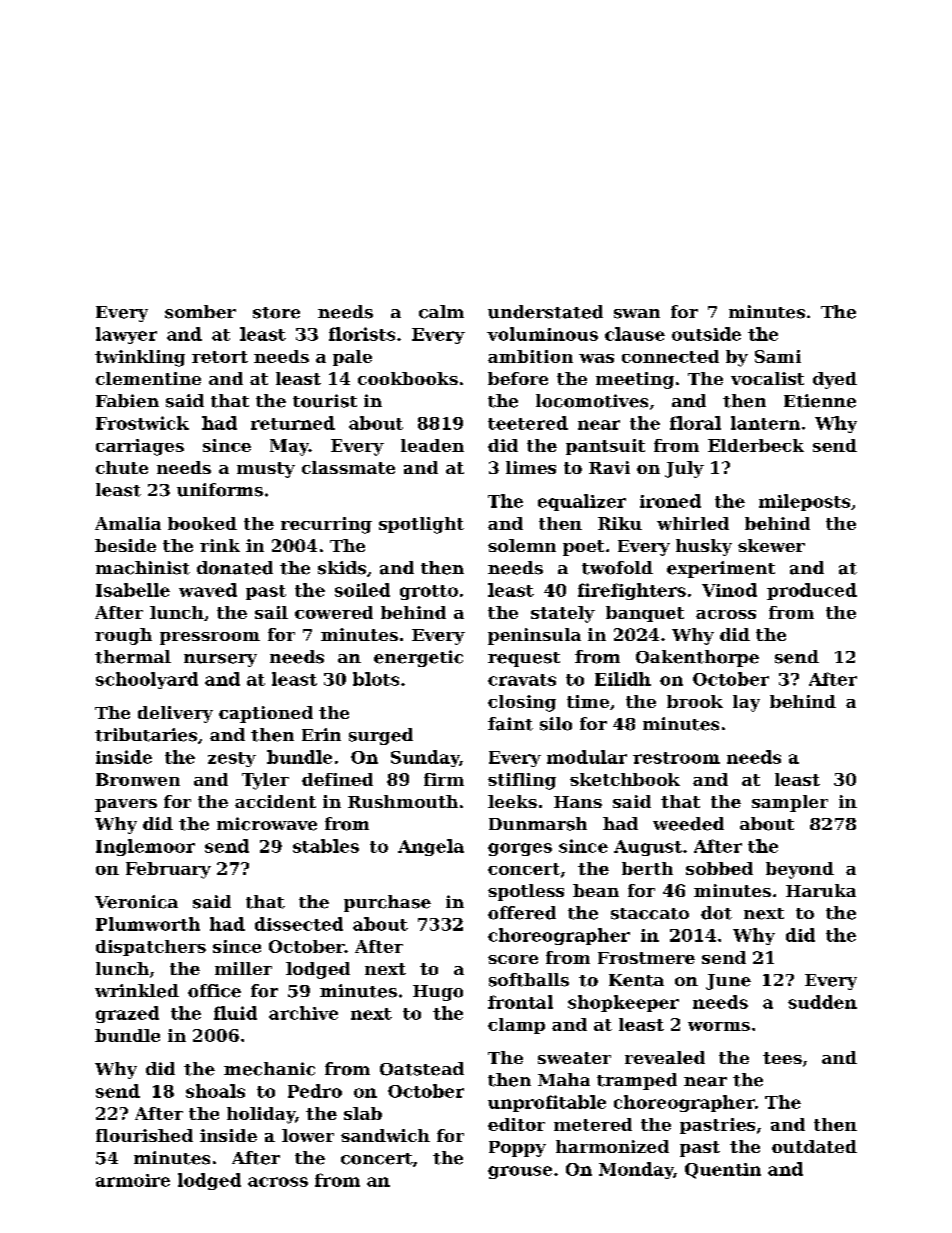 Image resolution: width=952 pixels, height=1233 pixels. What do you see at coordinates (518, 378) in the image?
I see `before` at bounding box center [518, 378].
